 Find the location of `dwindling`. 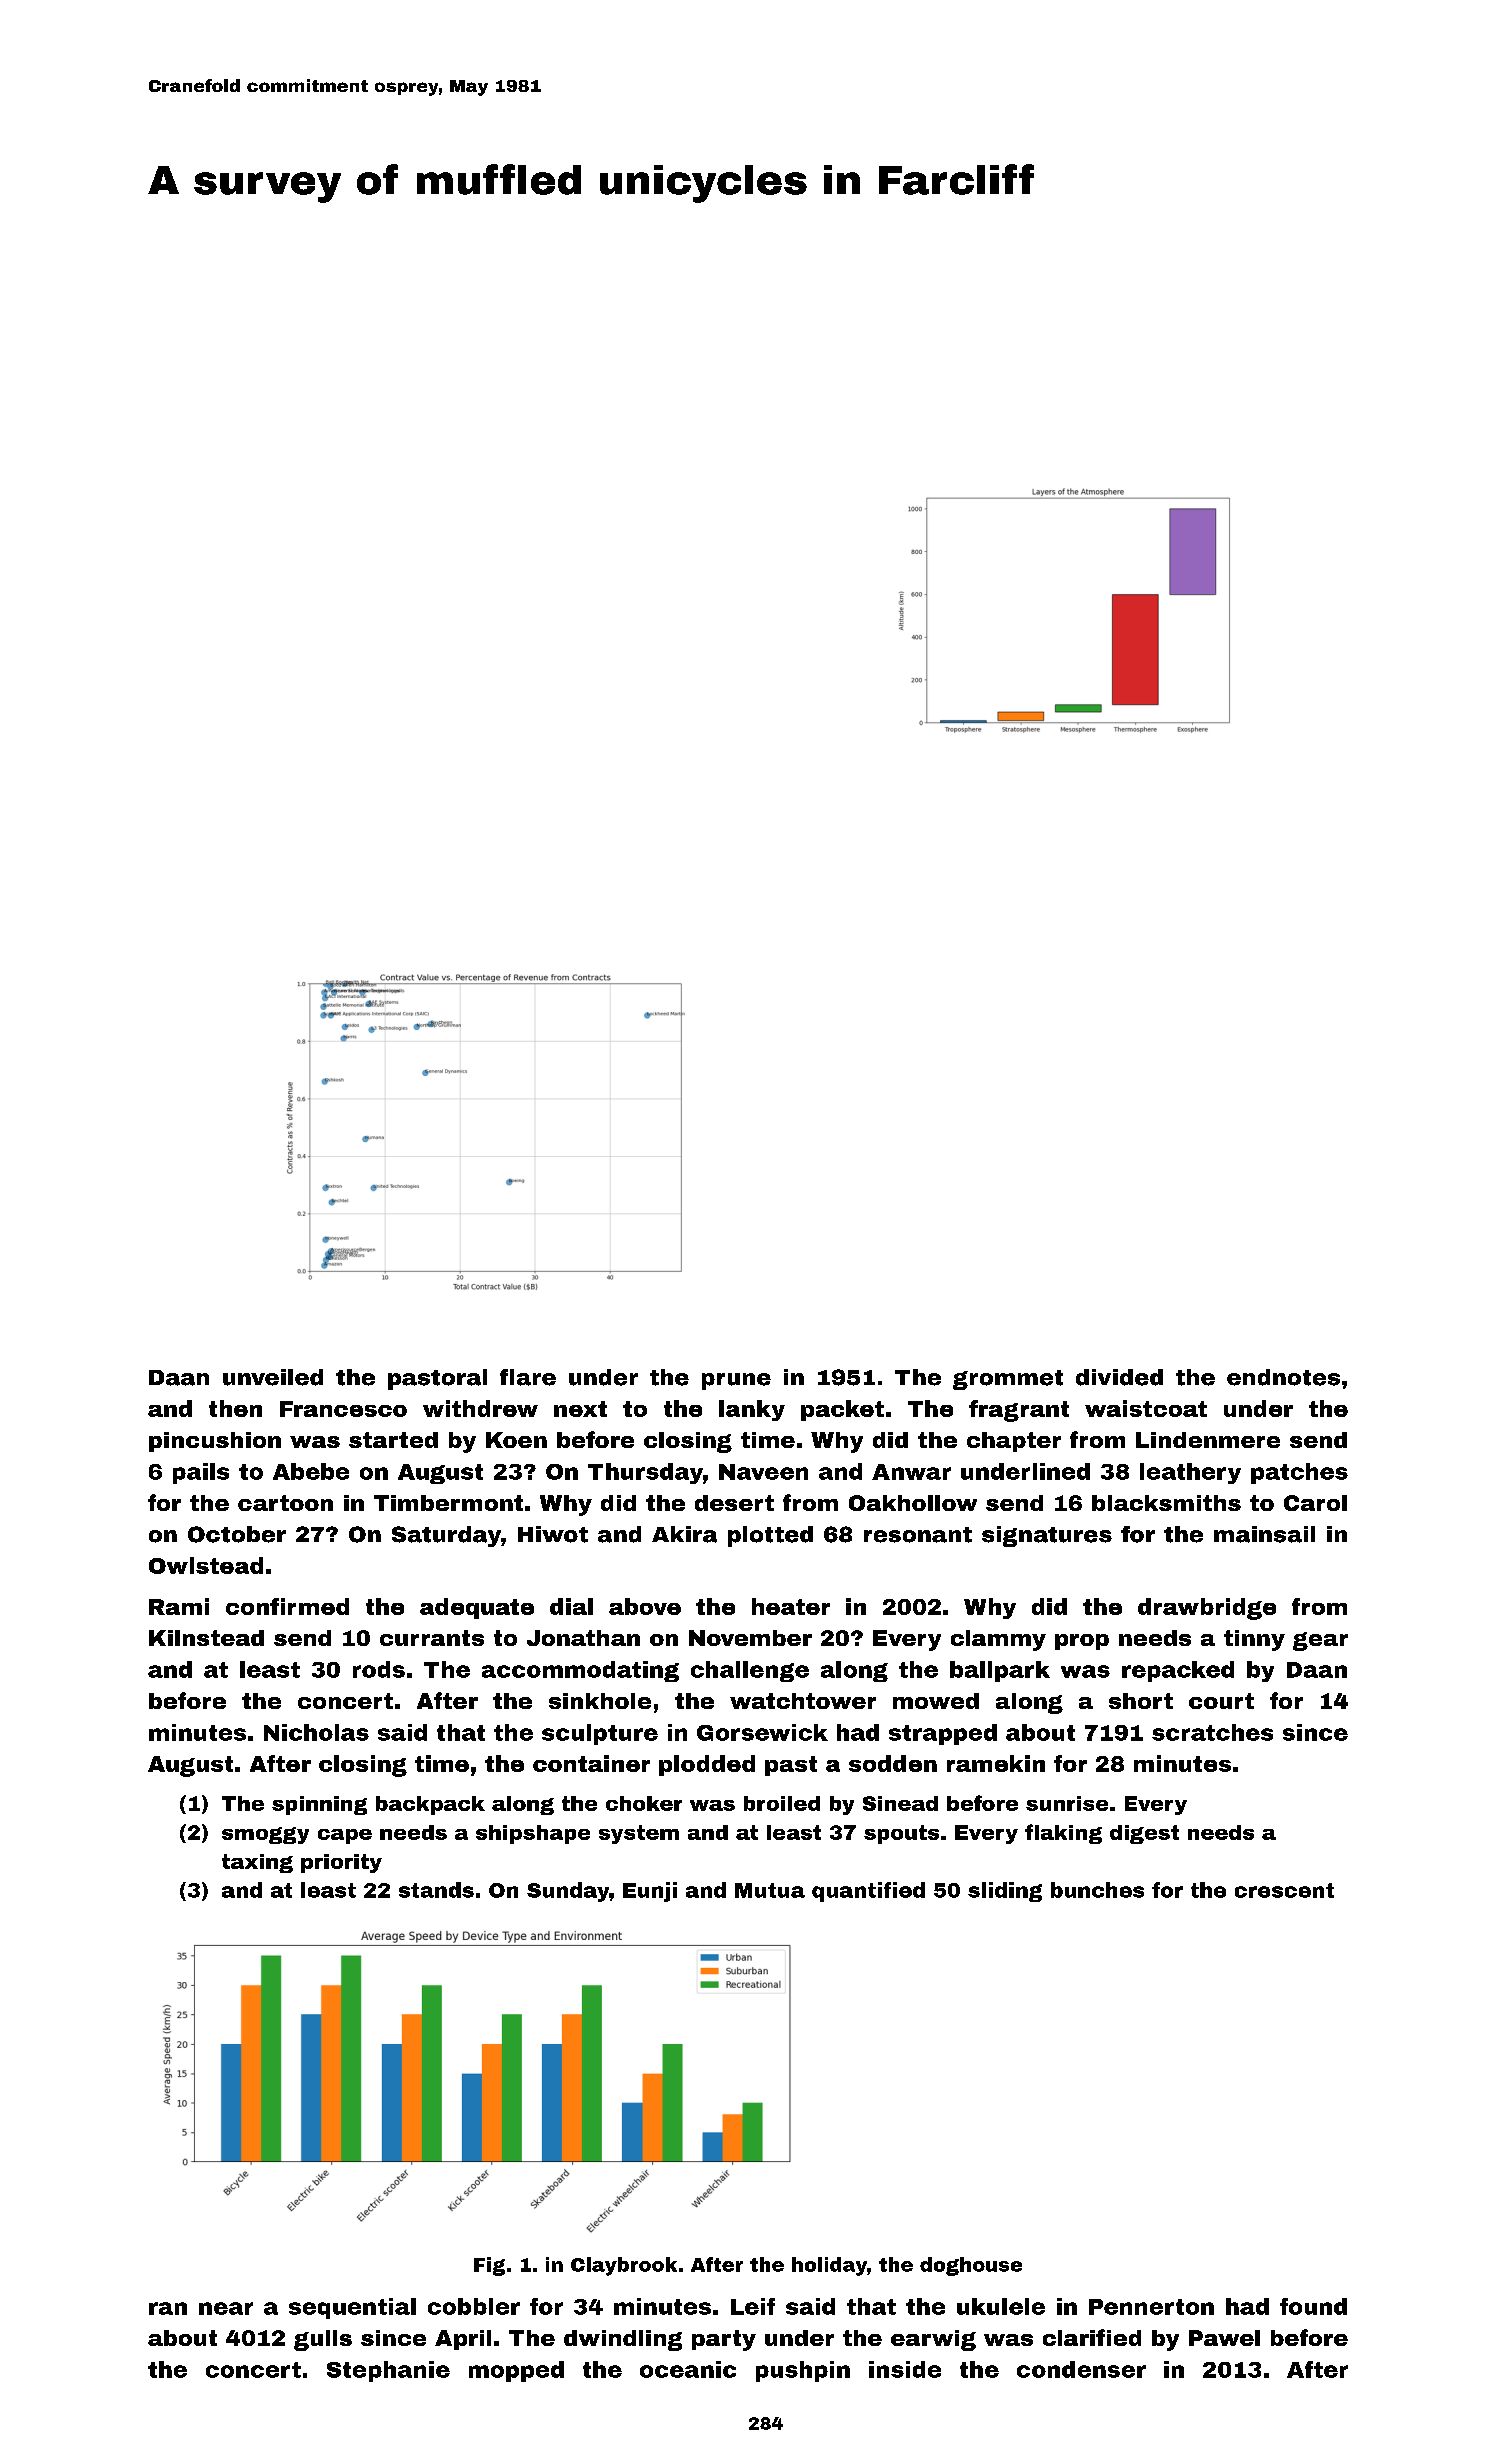

dwindling is located at coordinates (623, 2340).
